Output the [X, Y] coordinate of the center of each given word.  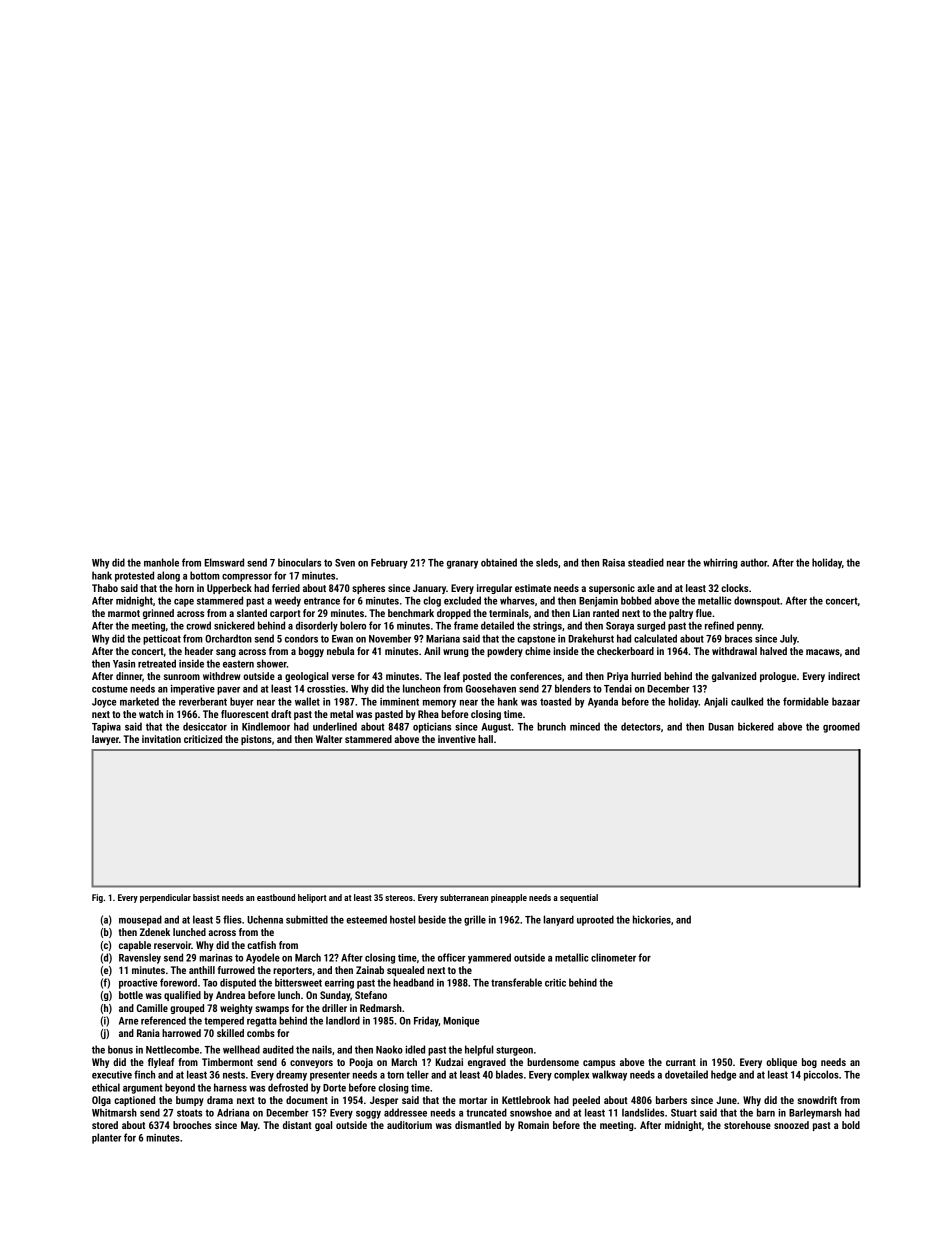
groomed [841, 727]
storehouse [747, 1125]
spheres [368, 589]
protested [134, 576]
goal [323, 1126]
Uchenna [265, 919]
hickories [652, 919]
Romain [533, 1125]
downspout [757, 601]
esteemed [366, 919]
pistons [256, 740]
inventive [457, 739]
